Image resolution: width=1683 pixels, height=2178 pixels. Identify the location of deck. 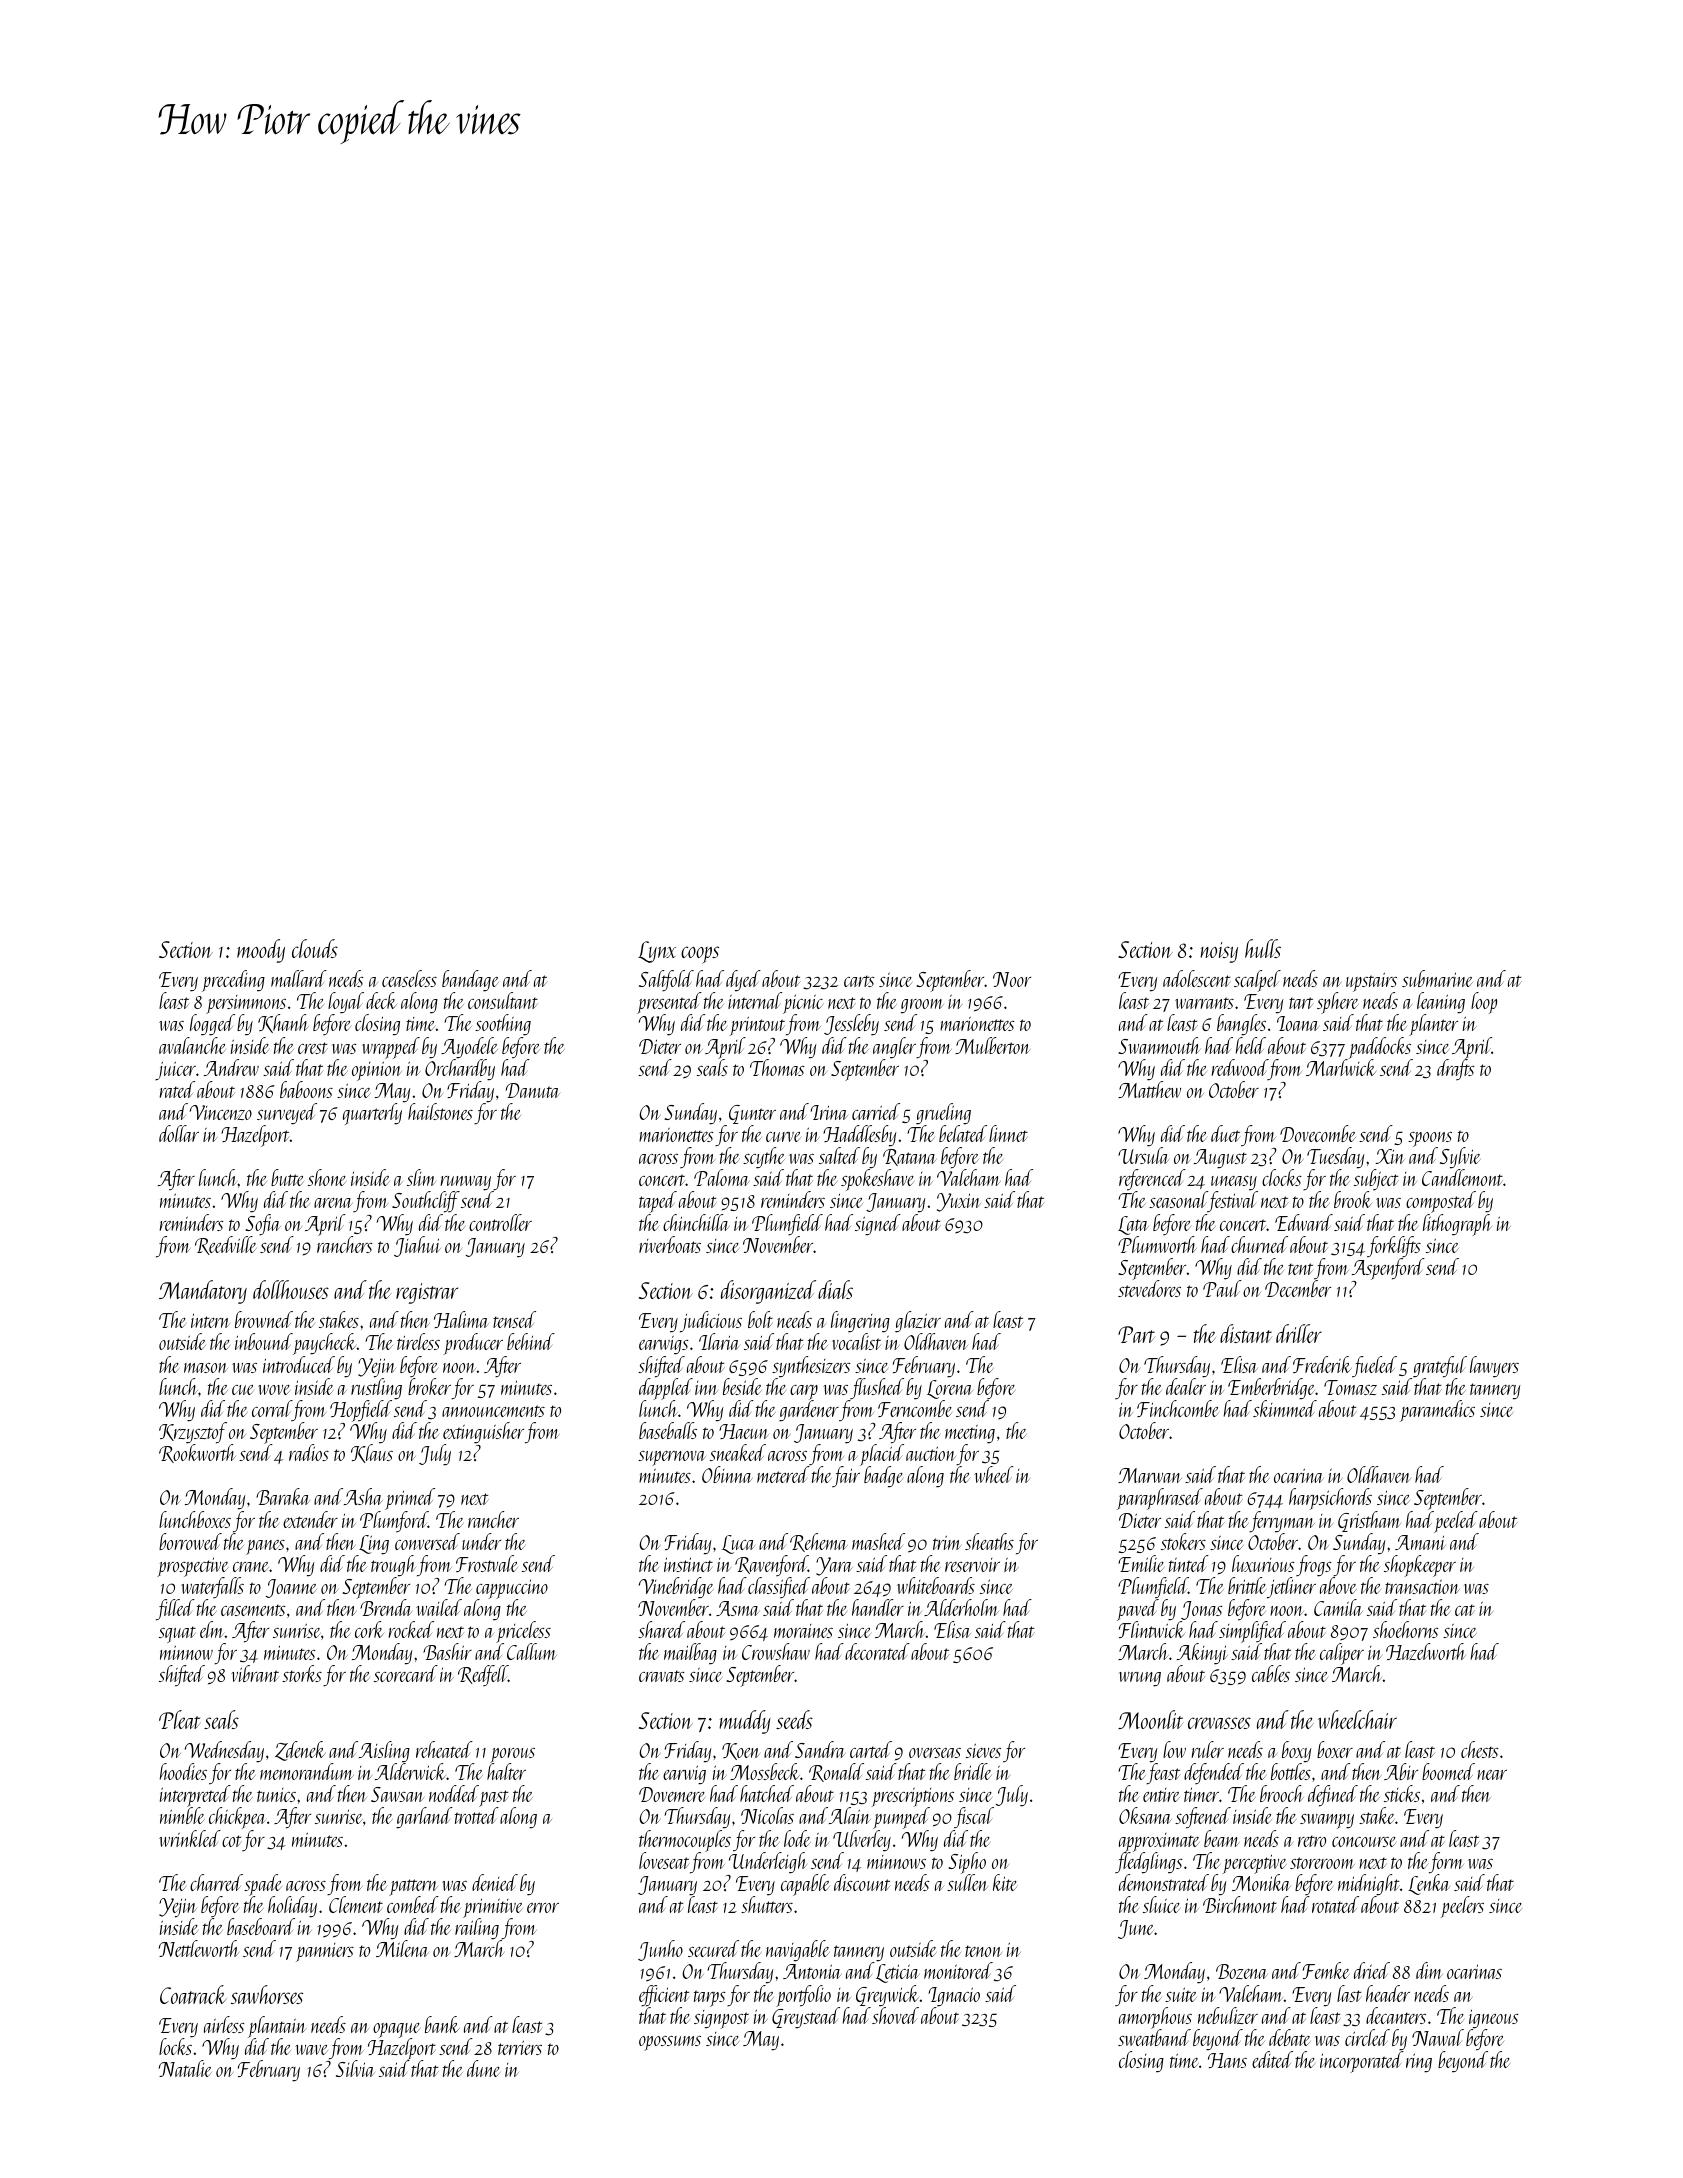
(381, 1000).
